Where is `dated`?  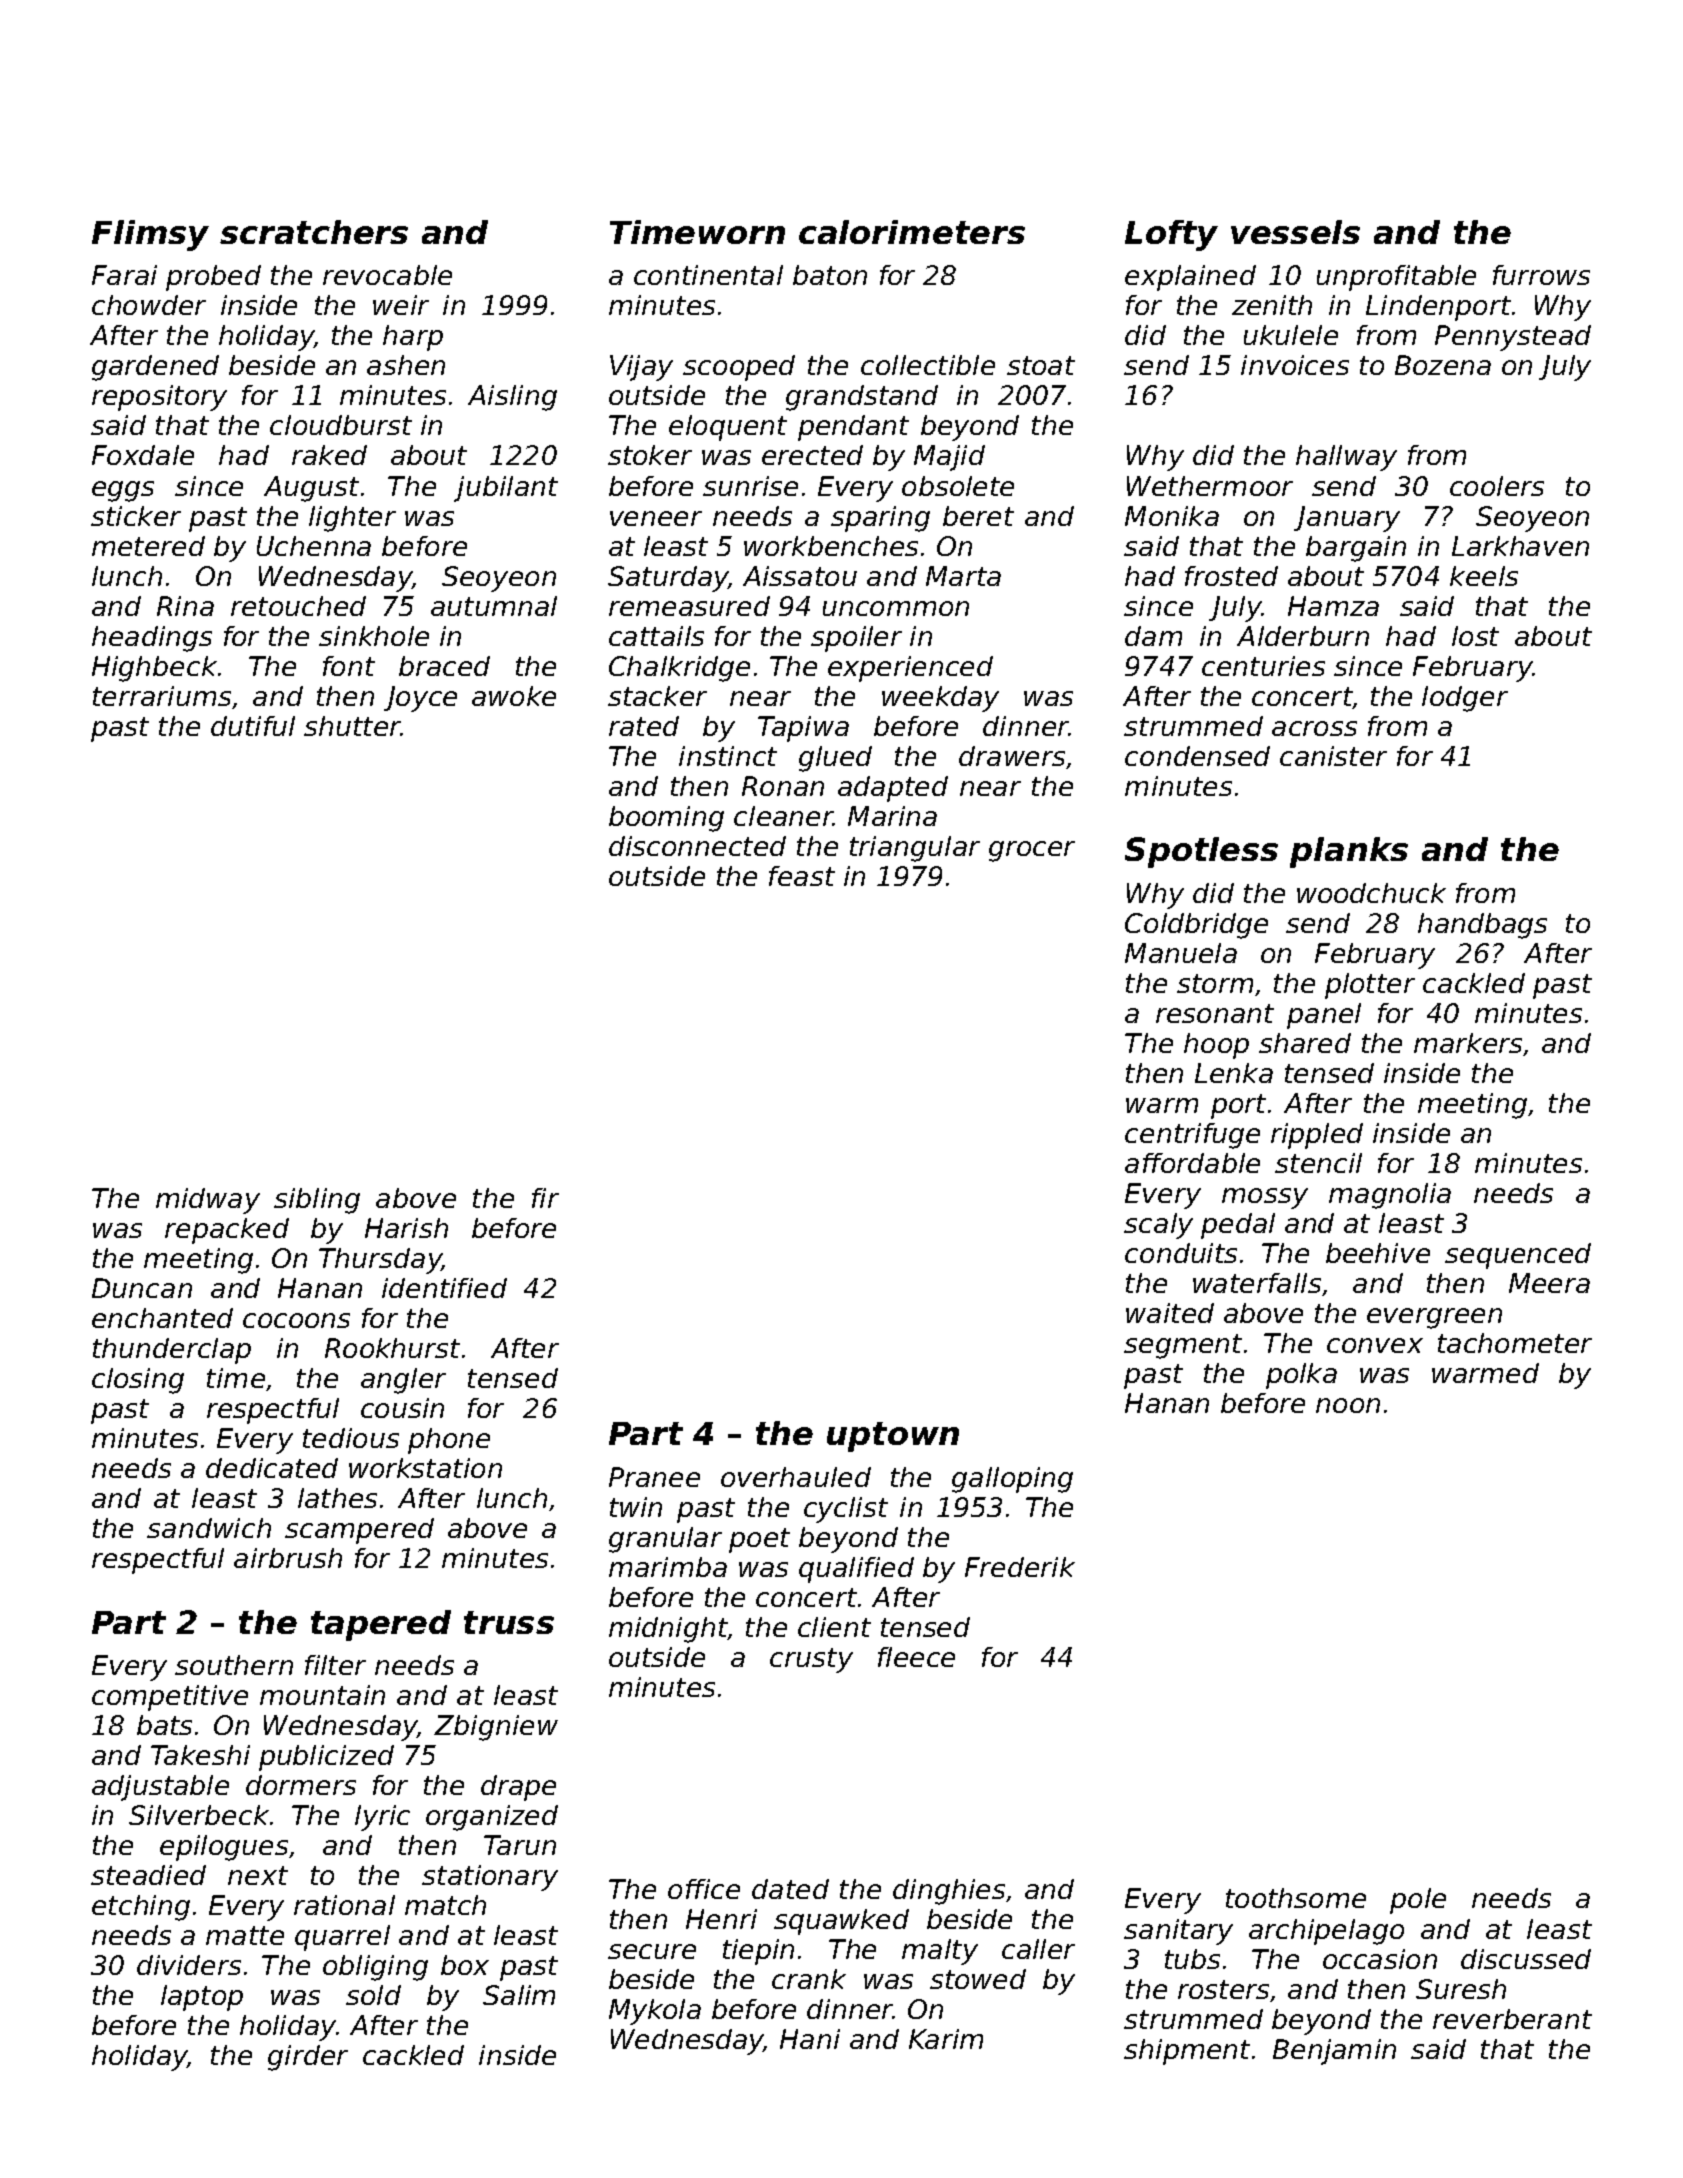 dated is located at coordinates (790, 1889).
